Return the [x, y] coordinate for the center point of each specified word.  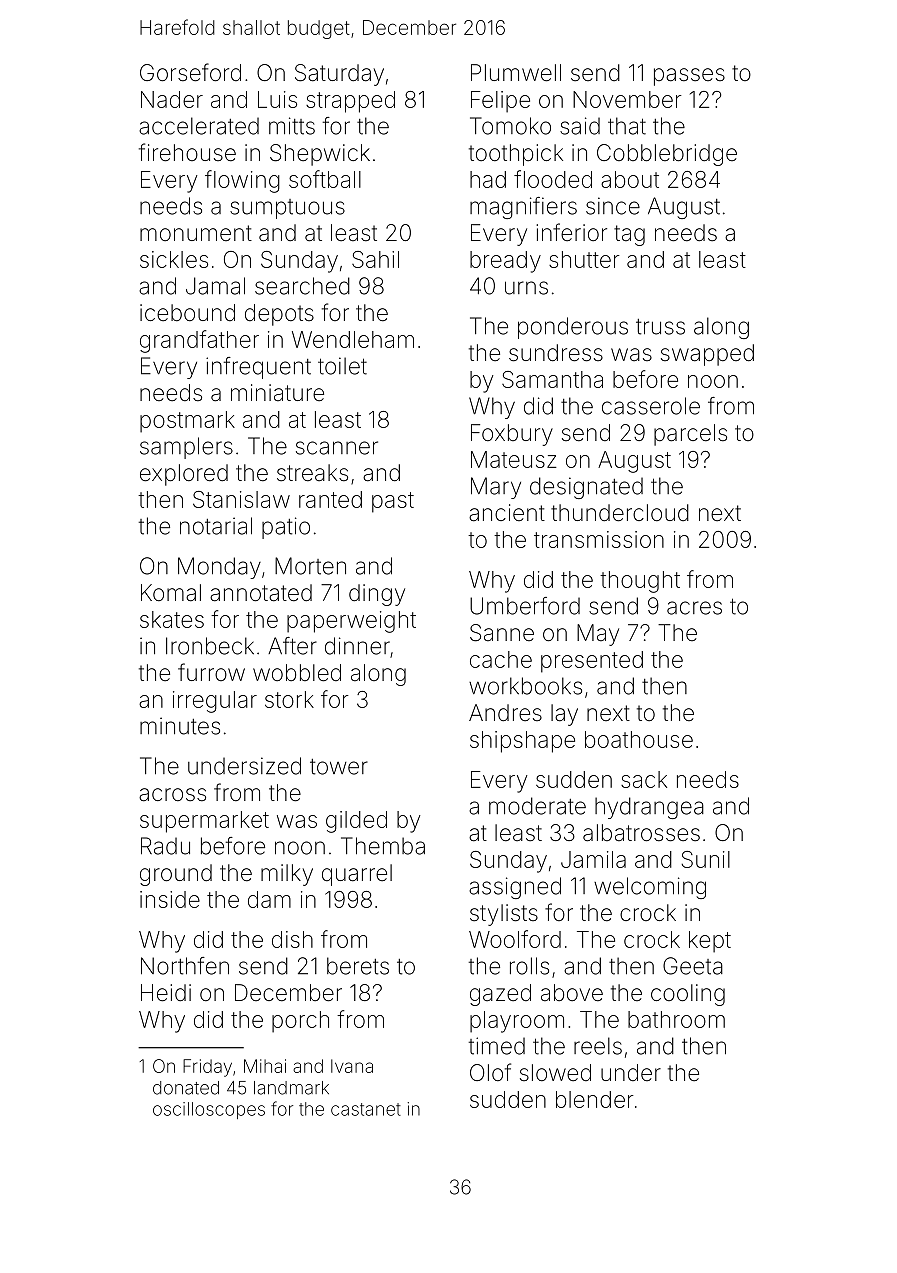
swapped [707, 355]
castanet [366, 1109]
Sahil [375, 259]
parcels [690, 435]
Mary [496, 488]
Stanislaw [241, 499]
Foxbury [512, 435]
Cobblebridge [667, 155]
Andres [505, 713]
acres [694, 608]
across [172, 795]
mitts [292, 126]
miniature [277, 393]
